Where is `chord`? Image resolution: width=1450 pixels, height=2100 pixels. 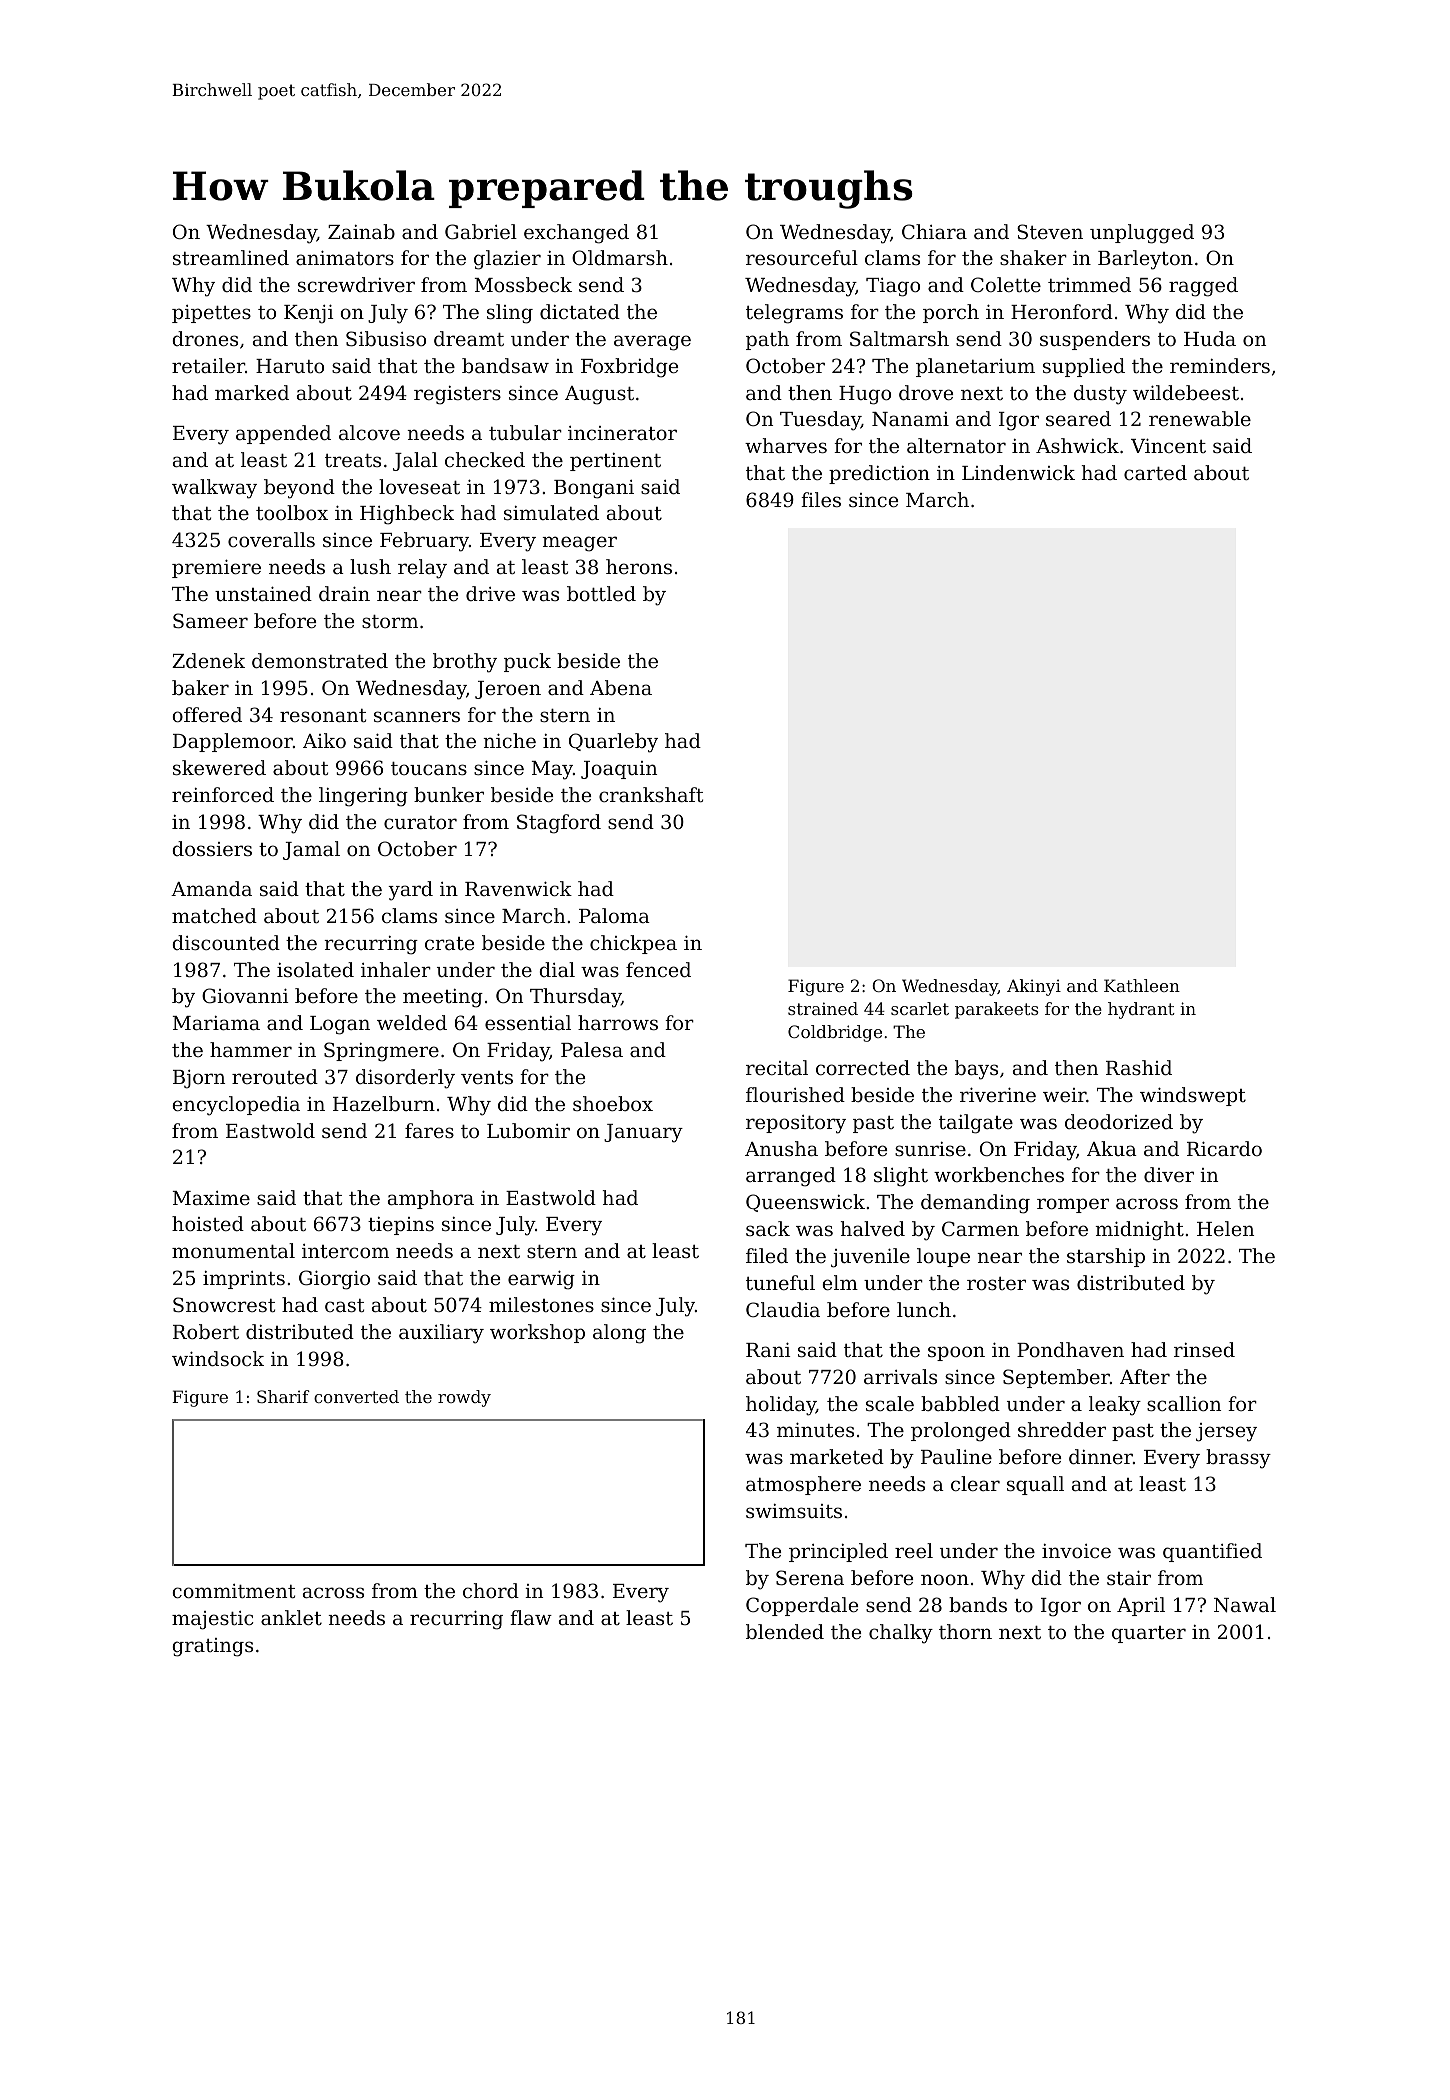 chord is located at coordinates (491, 1590).
